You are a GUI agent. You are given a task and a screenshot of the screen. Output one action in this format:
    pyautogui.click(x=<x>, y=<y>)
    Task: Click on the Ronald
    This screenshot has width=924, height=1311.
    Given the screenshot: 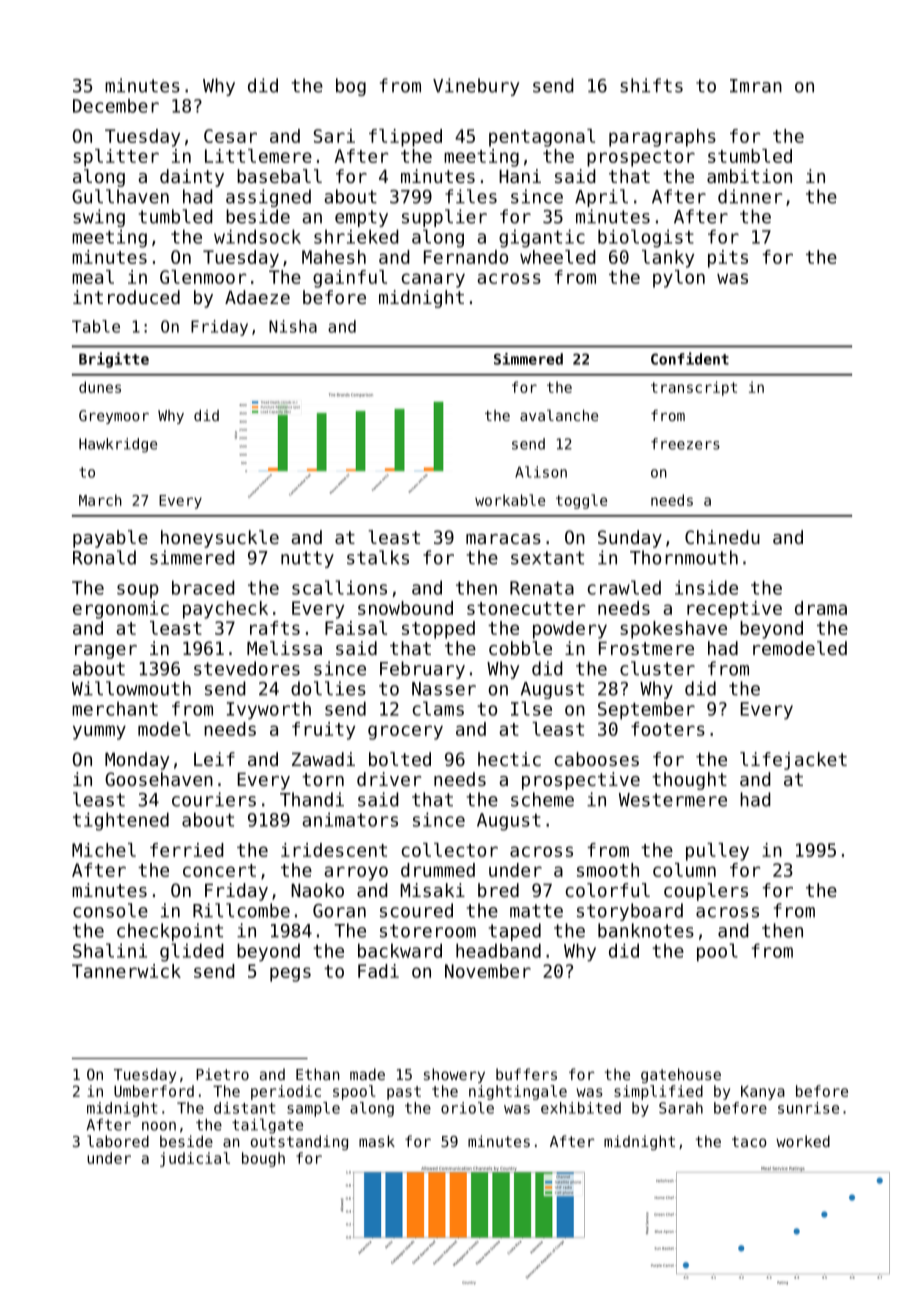 What is the action you would take?
    pyautogui.click(x=104, y=557)
